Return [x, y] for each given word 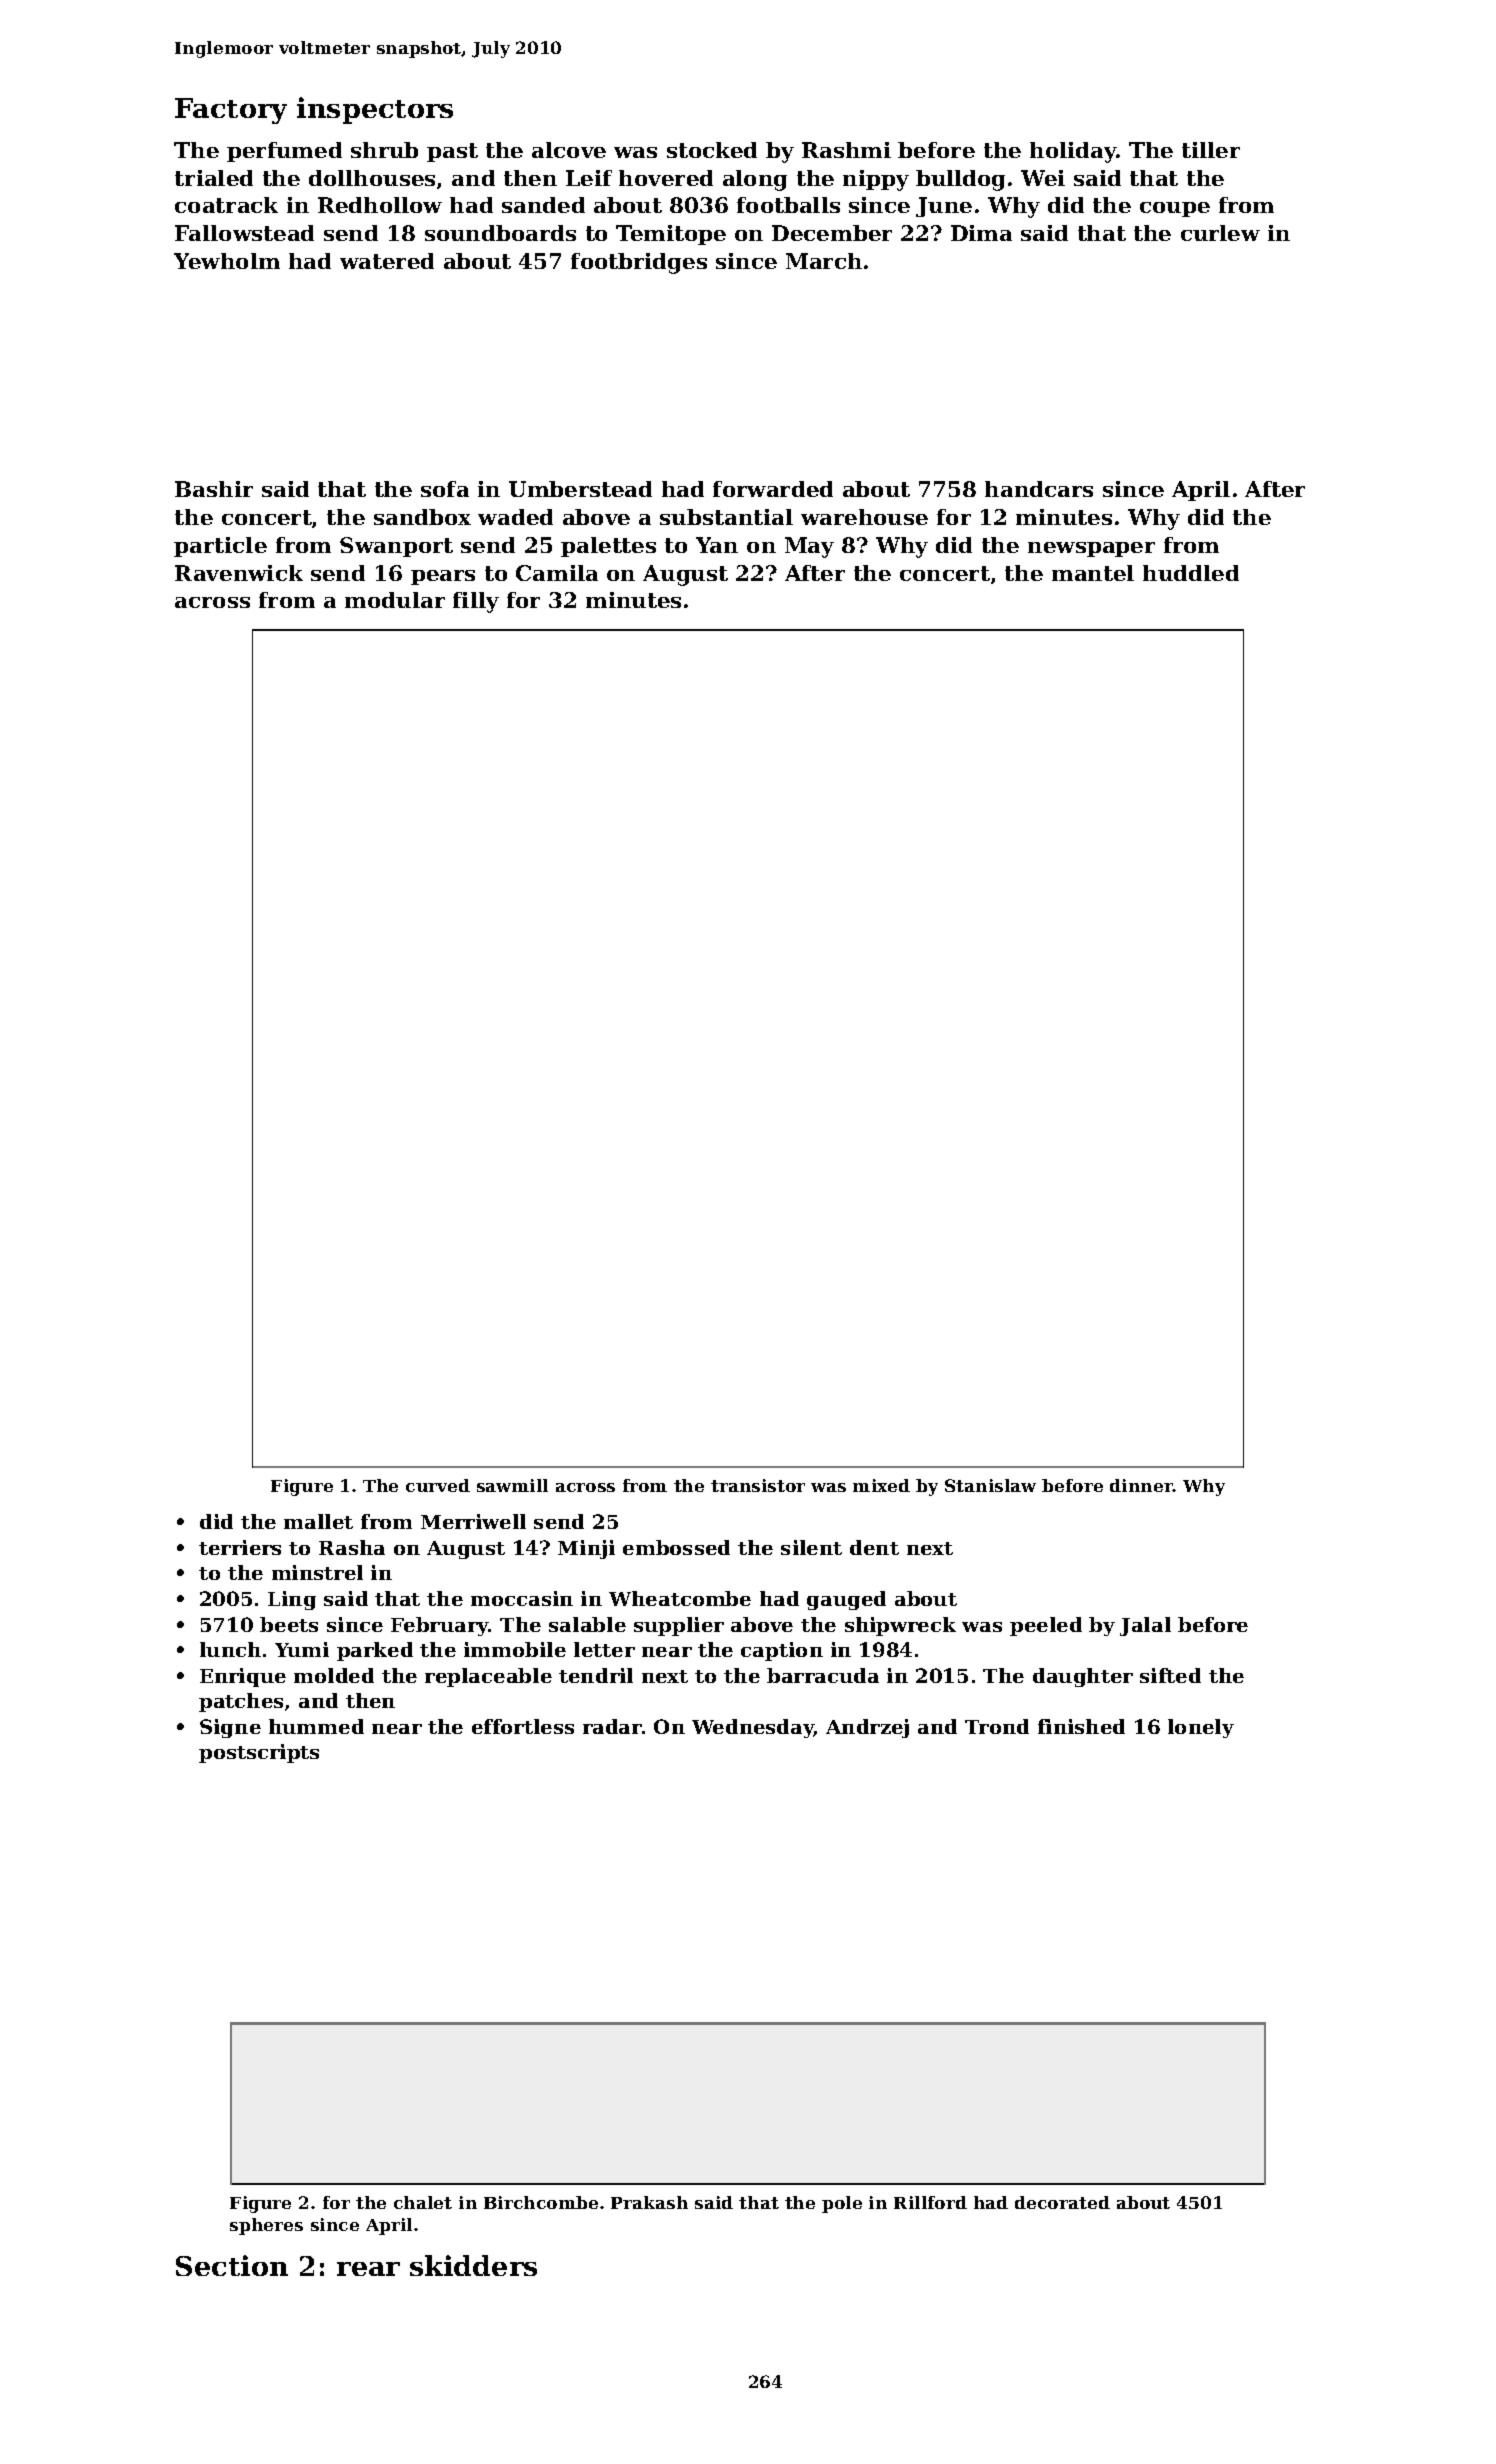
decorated [1062, 2202]
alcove [569, 150]
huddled [1191, 573]
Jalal [1145, 1626]
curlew [1220, 233]
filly [476, 602]
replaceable [488, 1677]
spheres [266, 2226]
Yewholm [227, 261]
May [809, 547]
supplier [679, 1626]
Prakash [649, 2202]
